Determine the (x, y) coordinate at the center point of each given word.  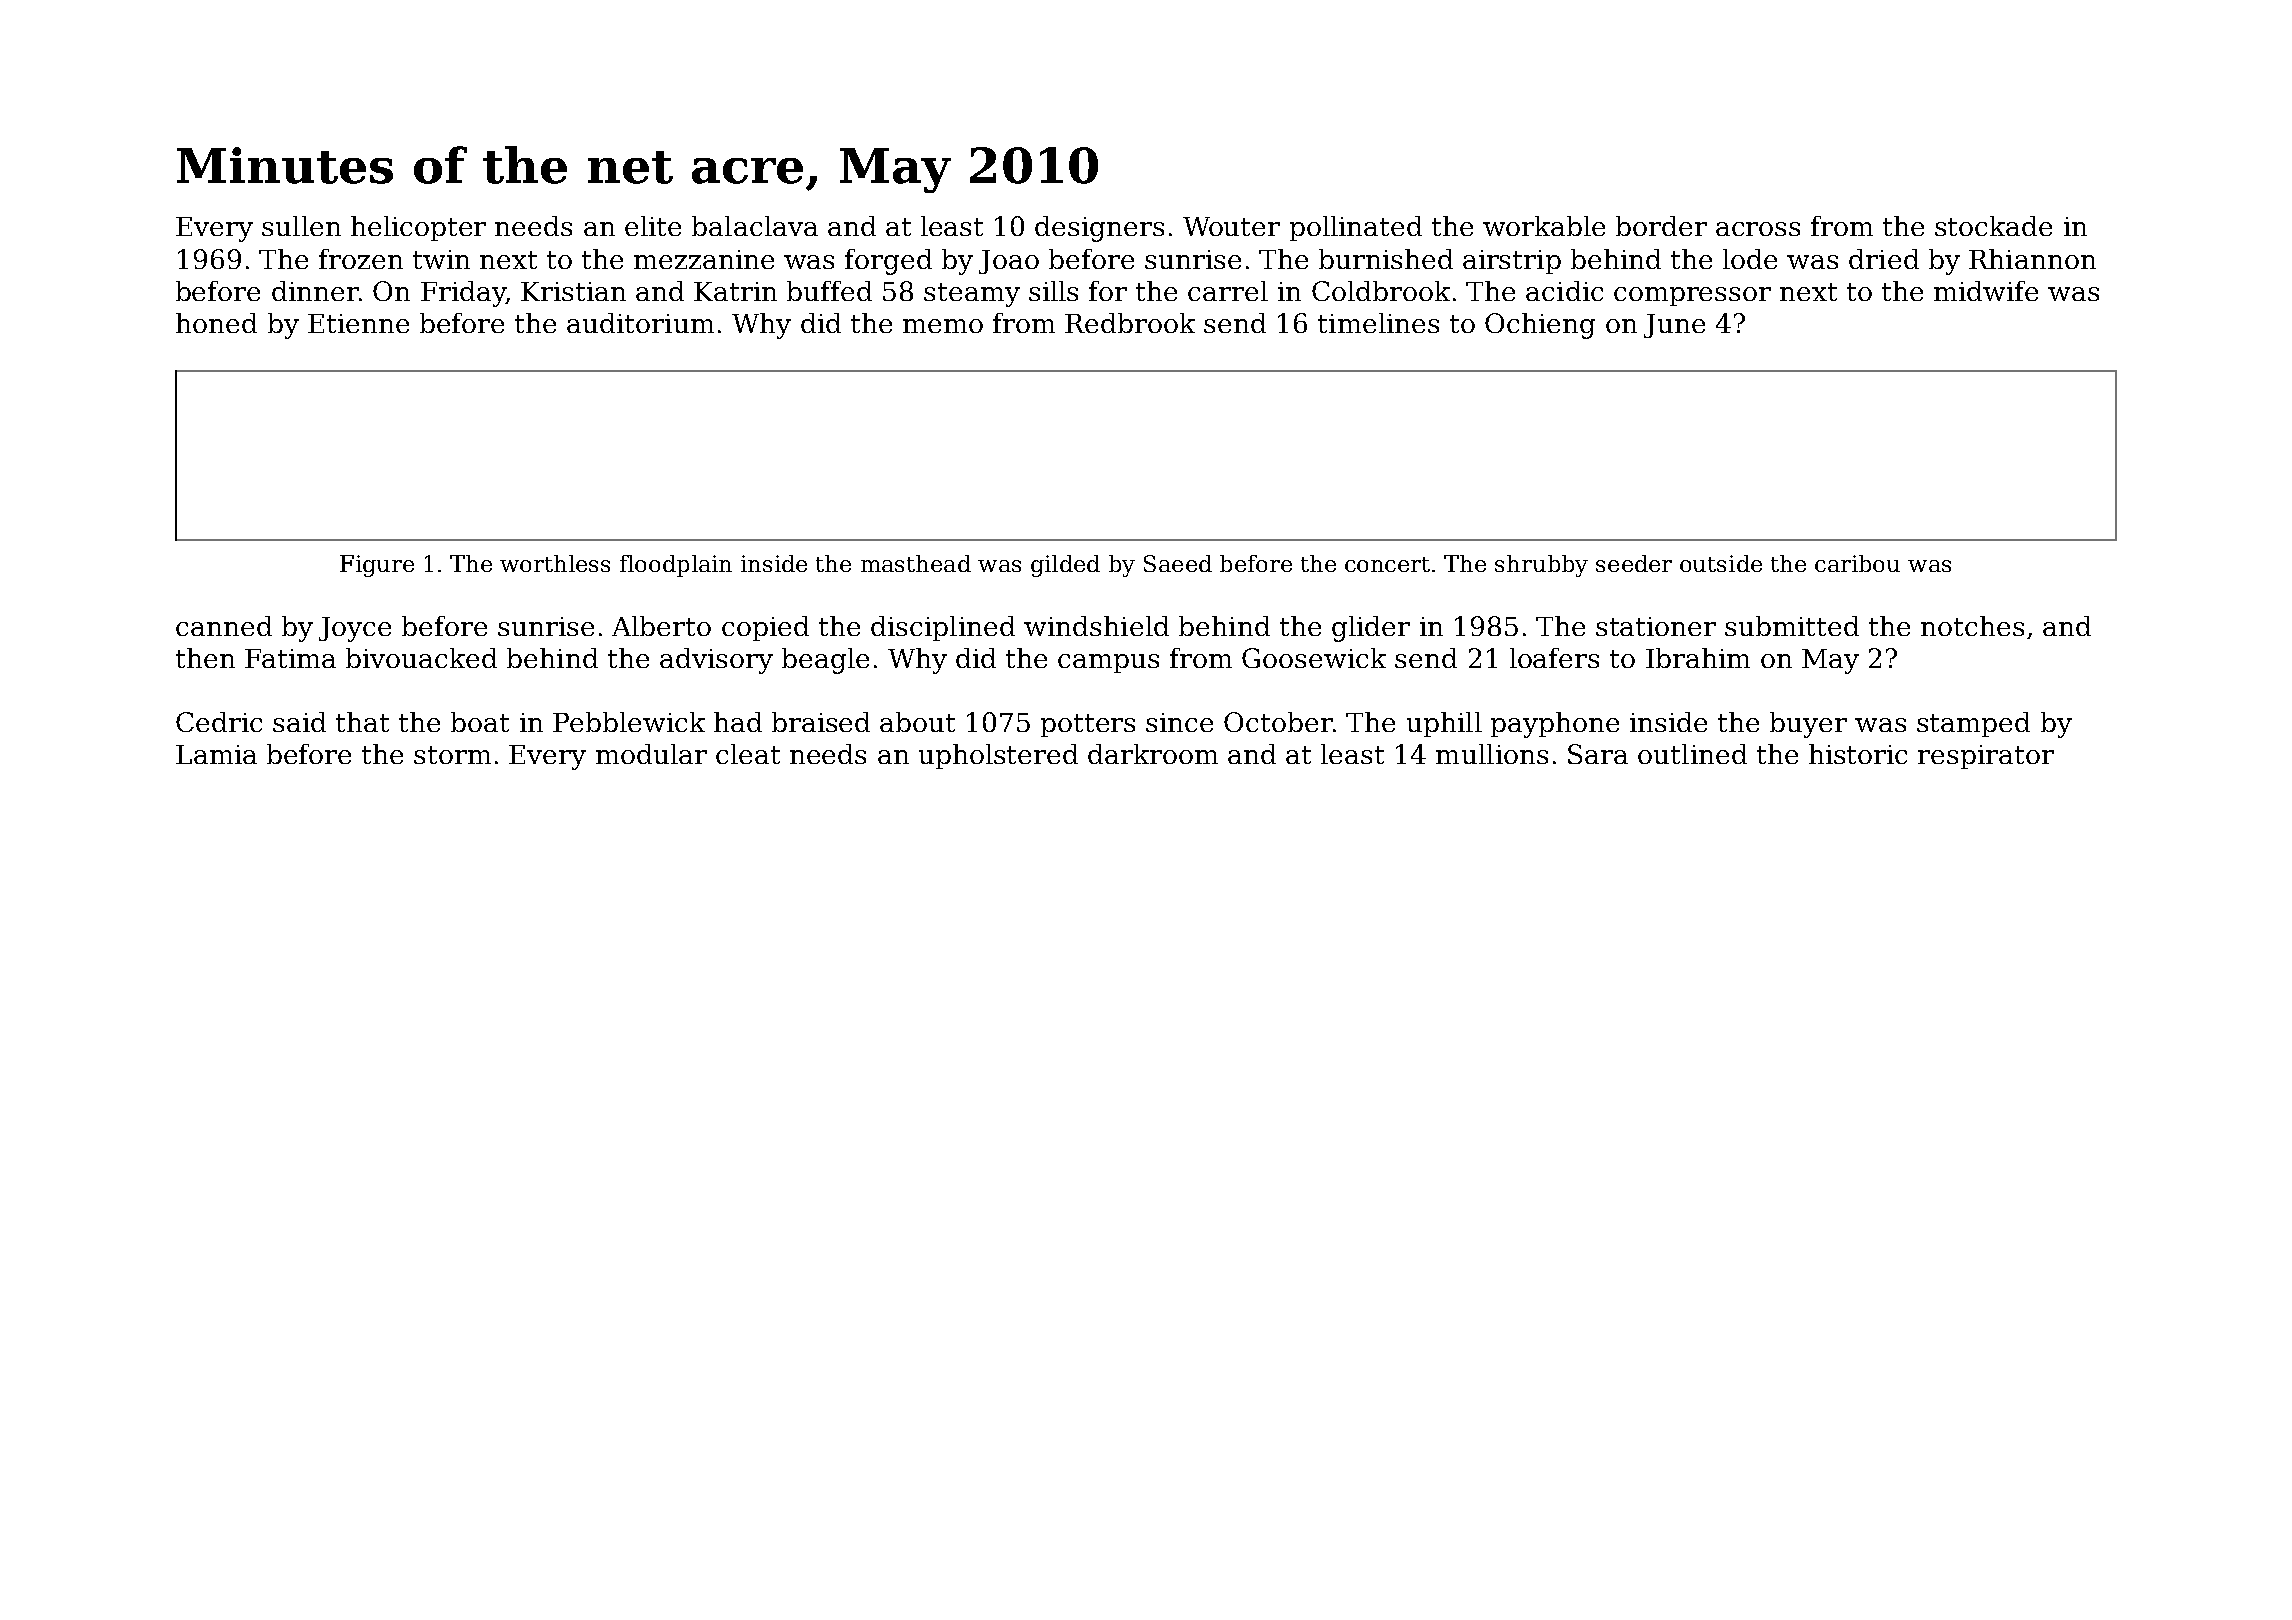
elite (653, 226)
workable (1544, 226)
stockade (1993, 226)
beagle (825, 661)
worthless (555, 563)
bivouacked (421, 658)
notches (1972, 626)
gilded (1065, 566)
